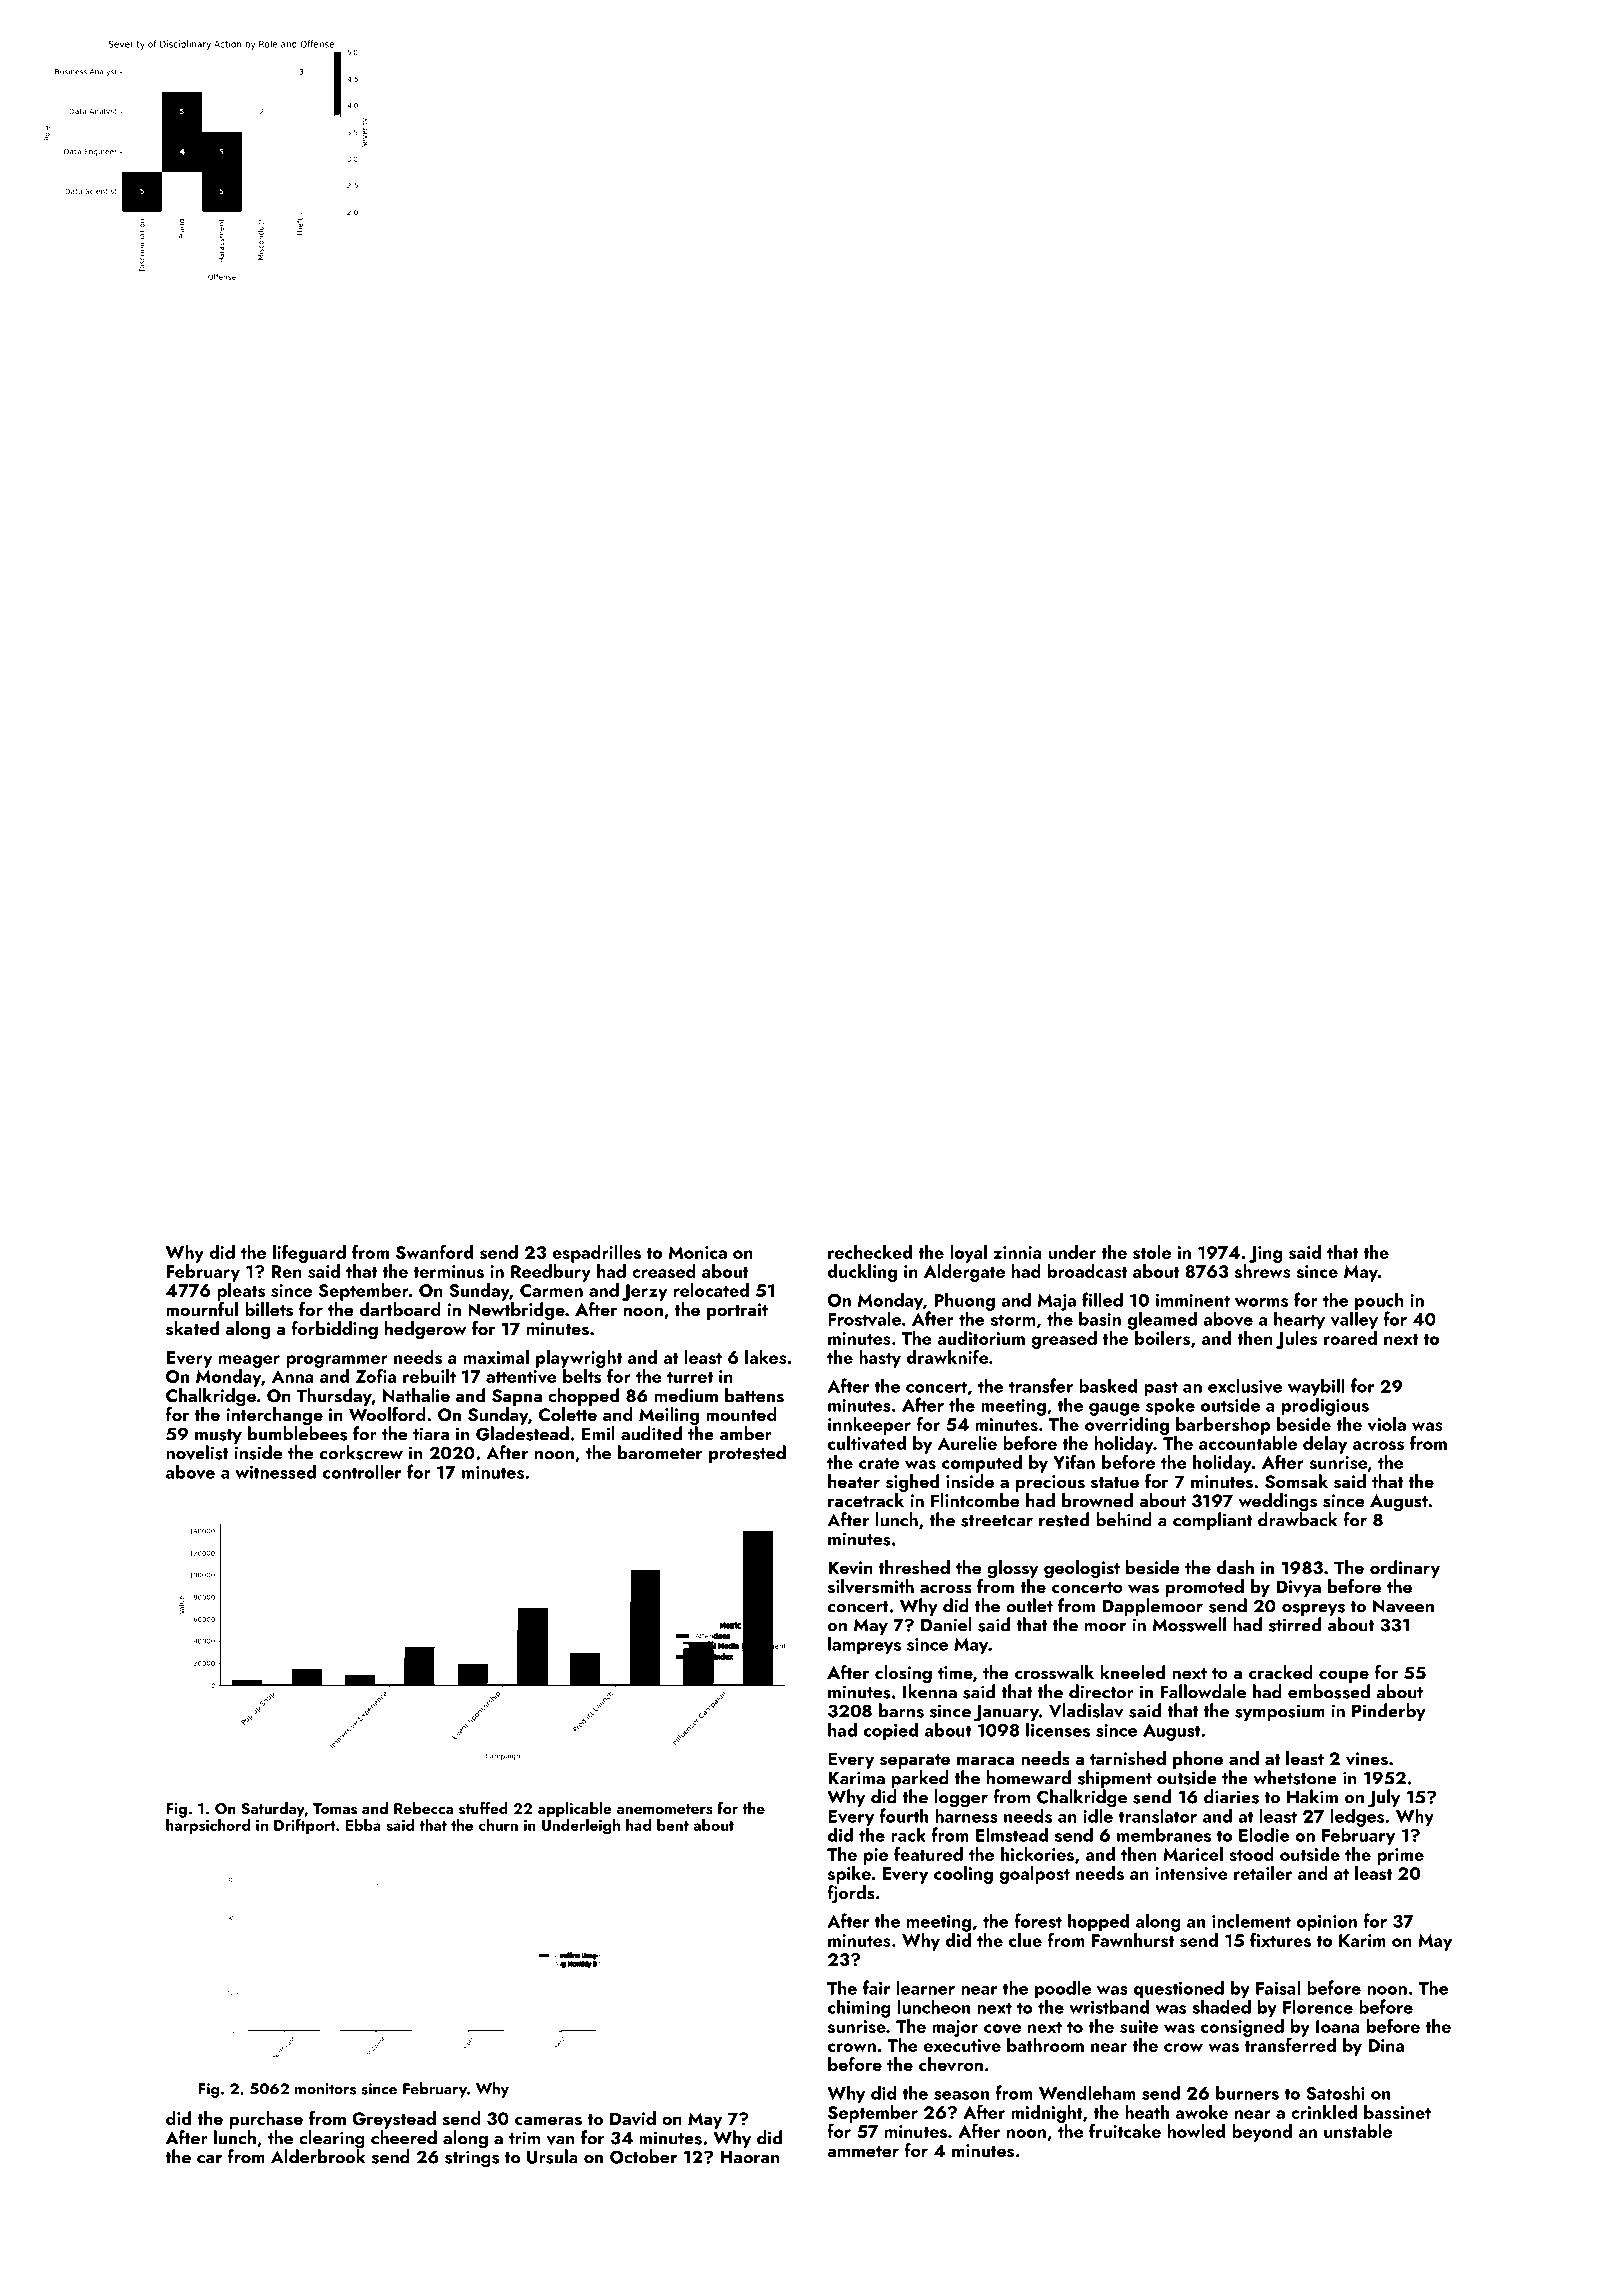  What do you see at coordinates (241, 1292) in the page?
I see `pleats` at bounding box center [241, 1292].
